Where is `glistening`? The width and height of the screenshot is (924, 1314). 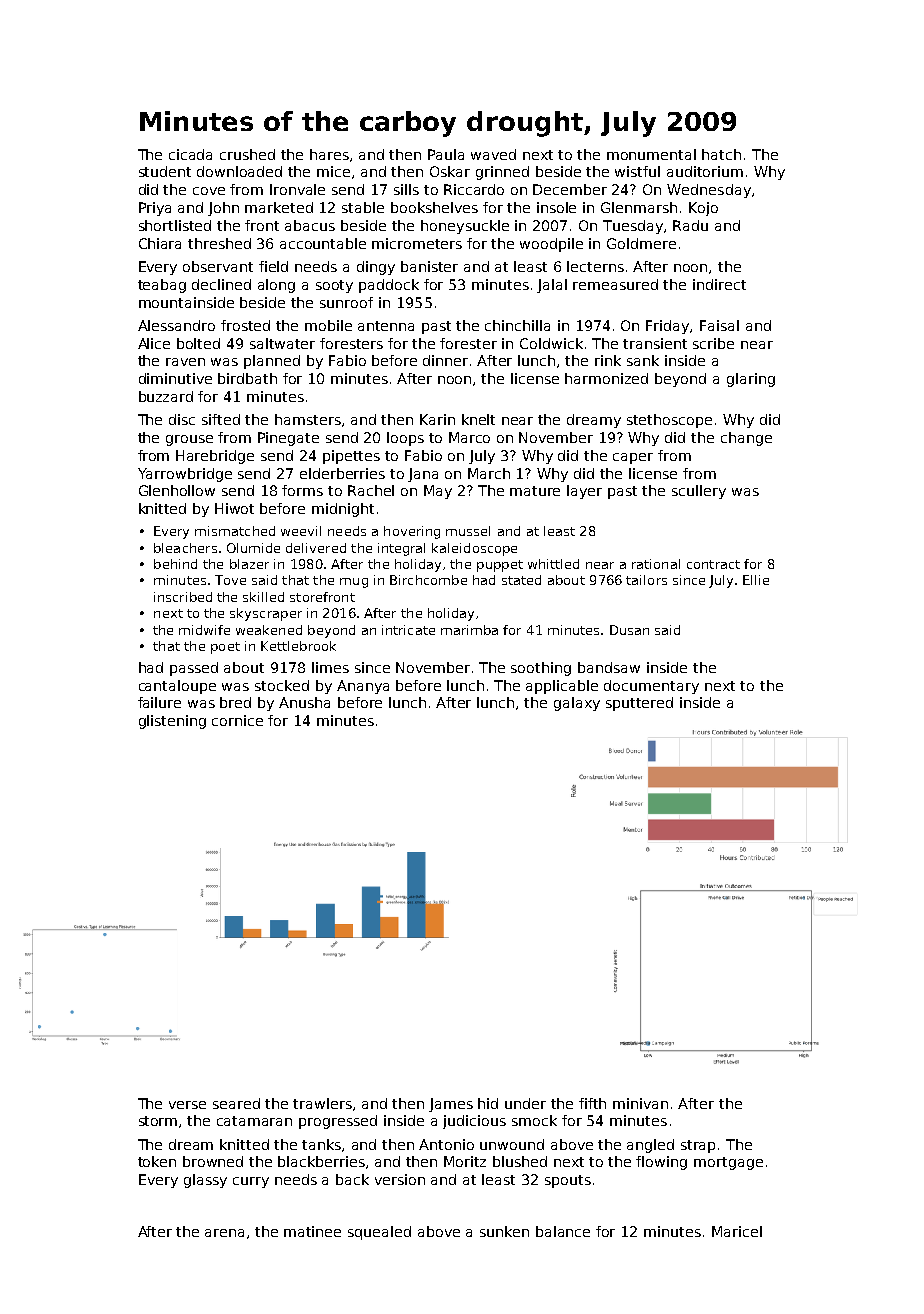 glistening is located at coordinates (172, 722).
